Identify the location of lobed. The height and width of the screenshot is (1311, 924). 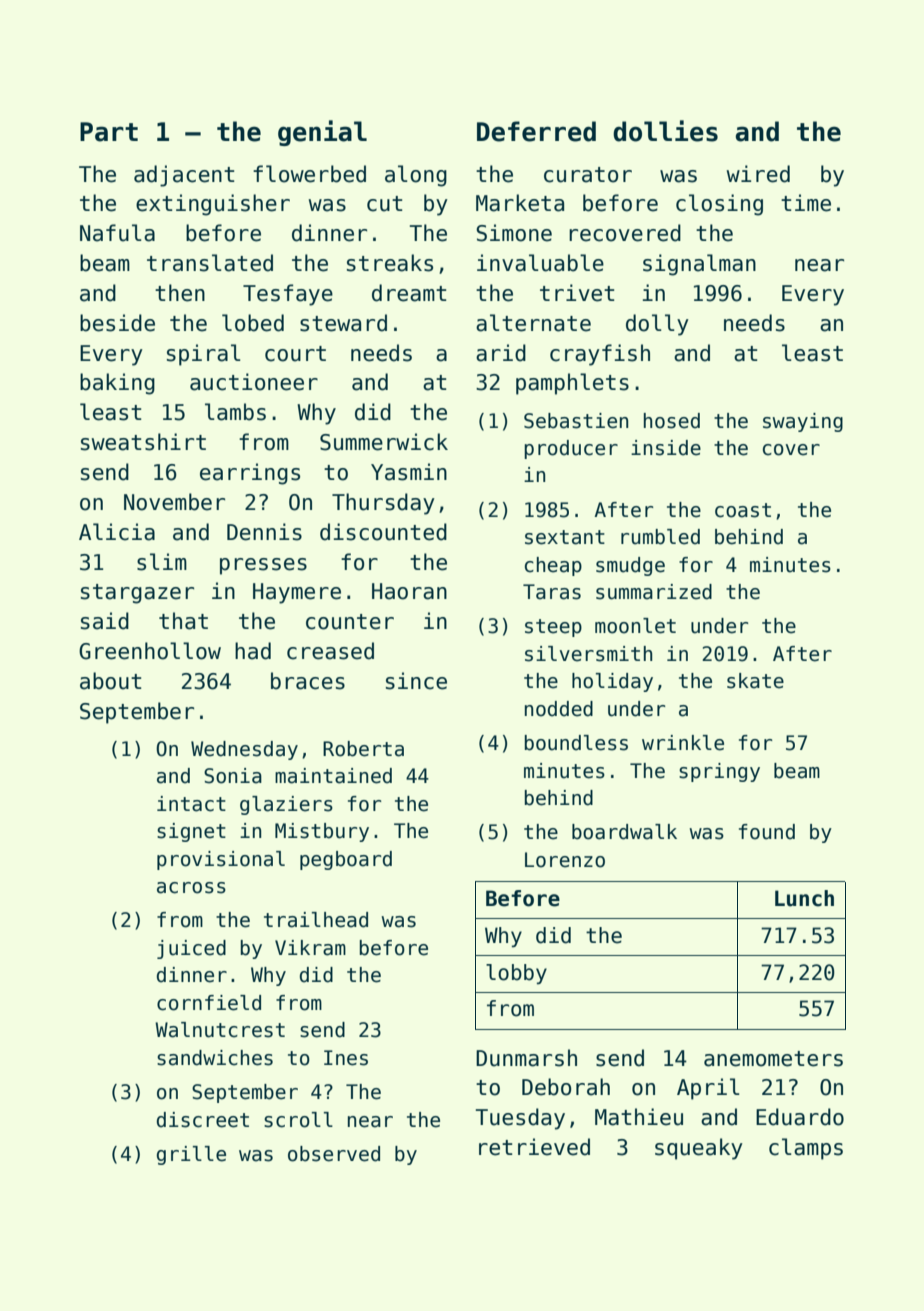
(253, 323).
